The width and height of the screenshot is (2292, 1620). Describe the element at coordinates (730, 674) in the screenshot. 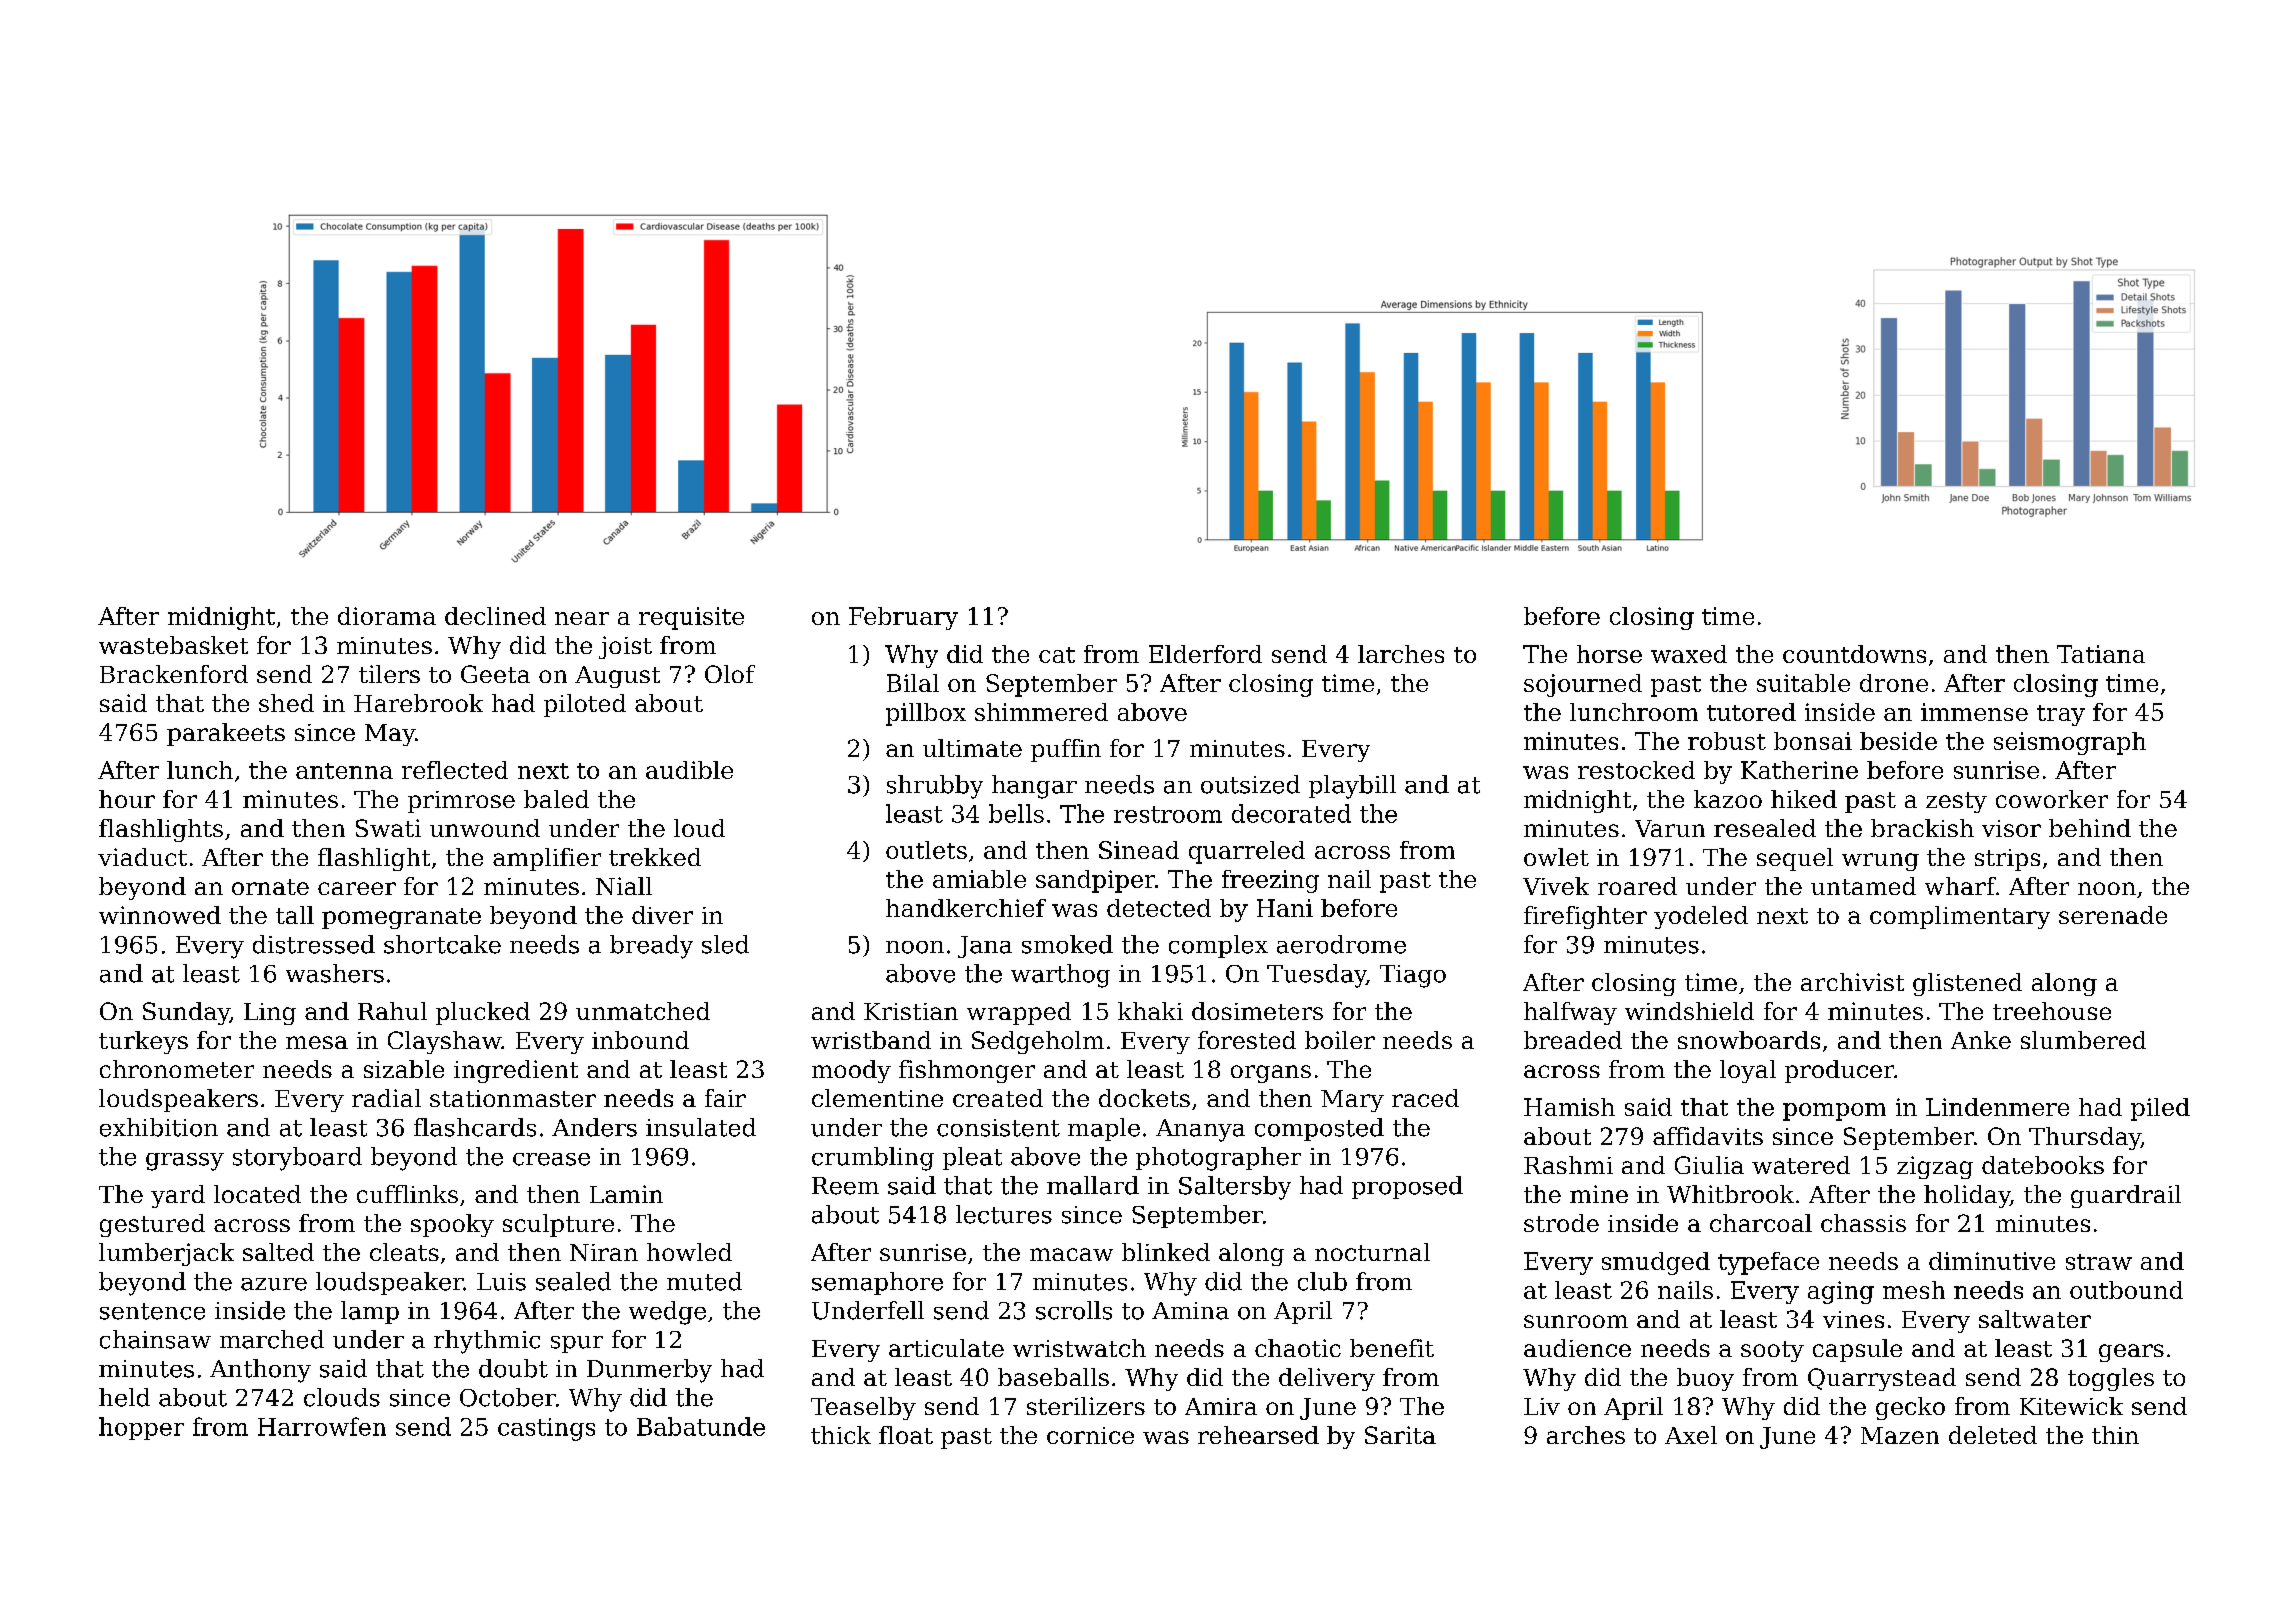

I see `Olof` at that location.
